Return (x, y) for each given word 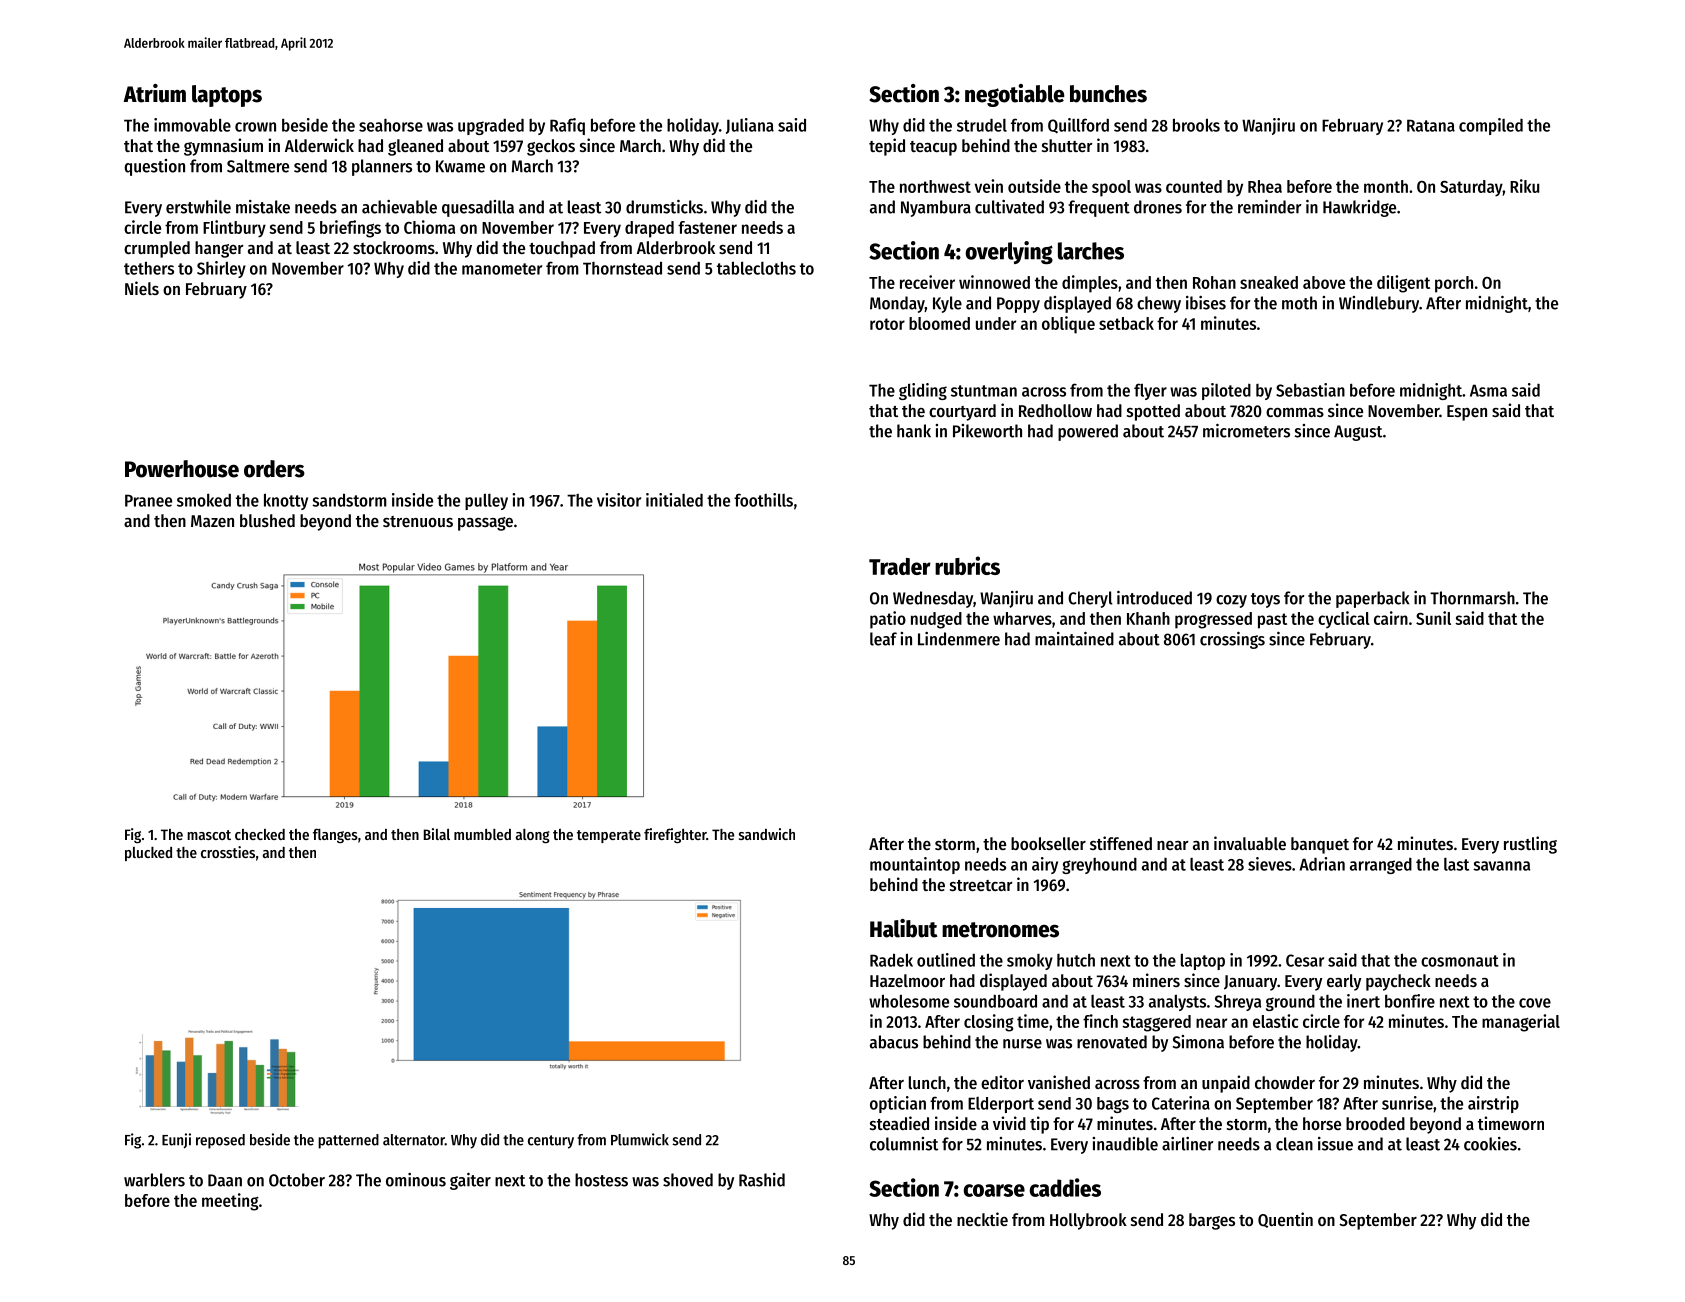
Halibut (904, 928)
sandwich (767, 834)
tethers (149, 268)
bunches (1108, 94)
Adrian (1322, 864)
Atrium (155, 93)
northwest (935, 186)
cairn (1391, 618)
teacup (933, 148)
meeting (230, 1202)
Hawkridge (1359, 208)
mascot (209, 835)
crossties (228, 852)
